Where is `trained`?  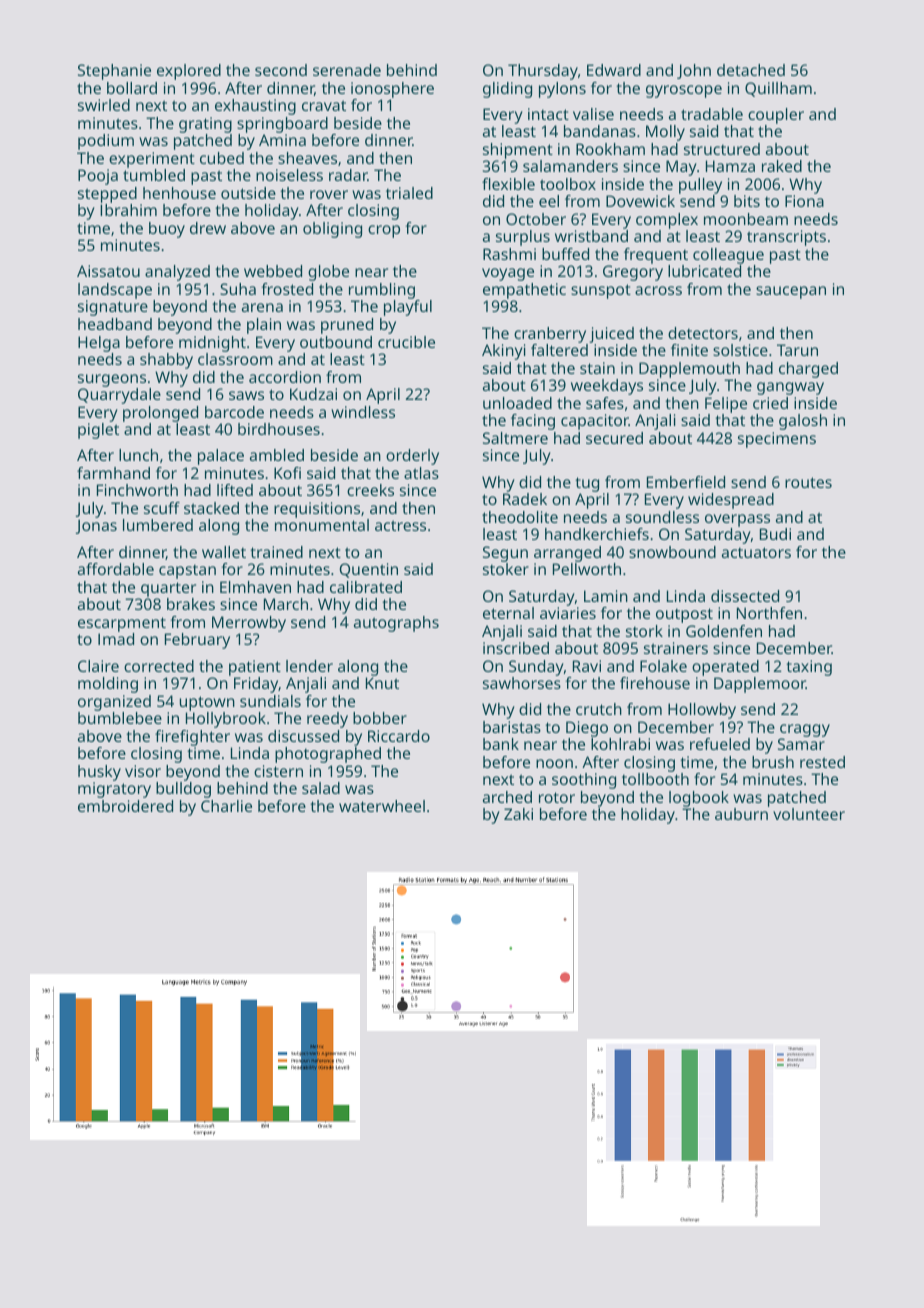
trained is located at coordinates (276, 552).
